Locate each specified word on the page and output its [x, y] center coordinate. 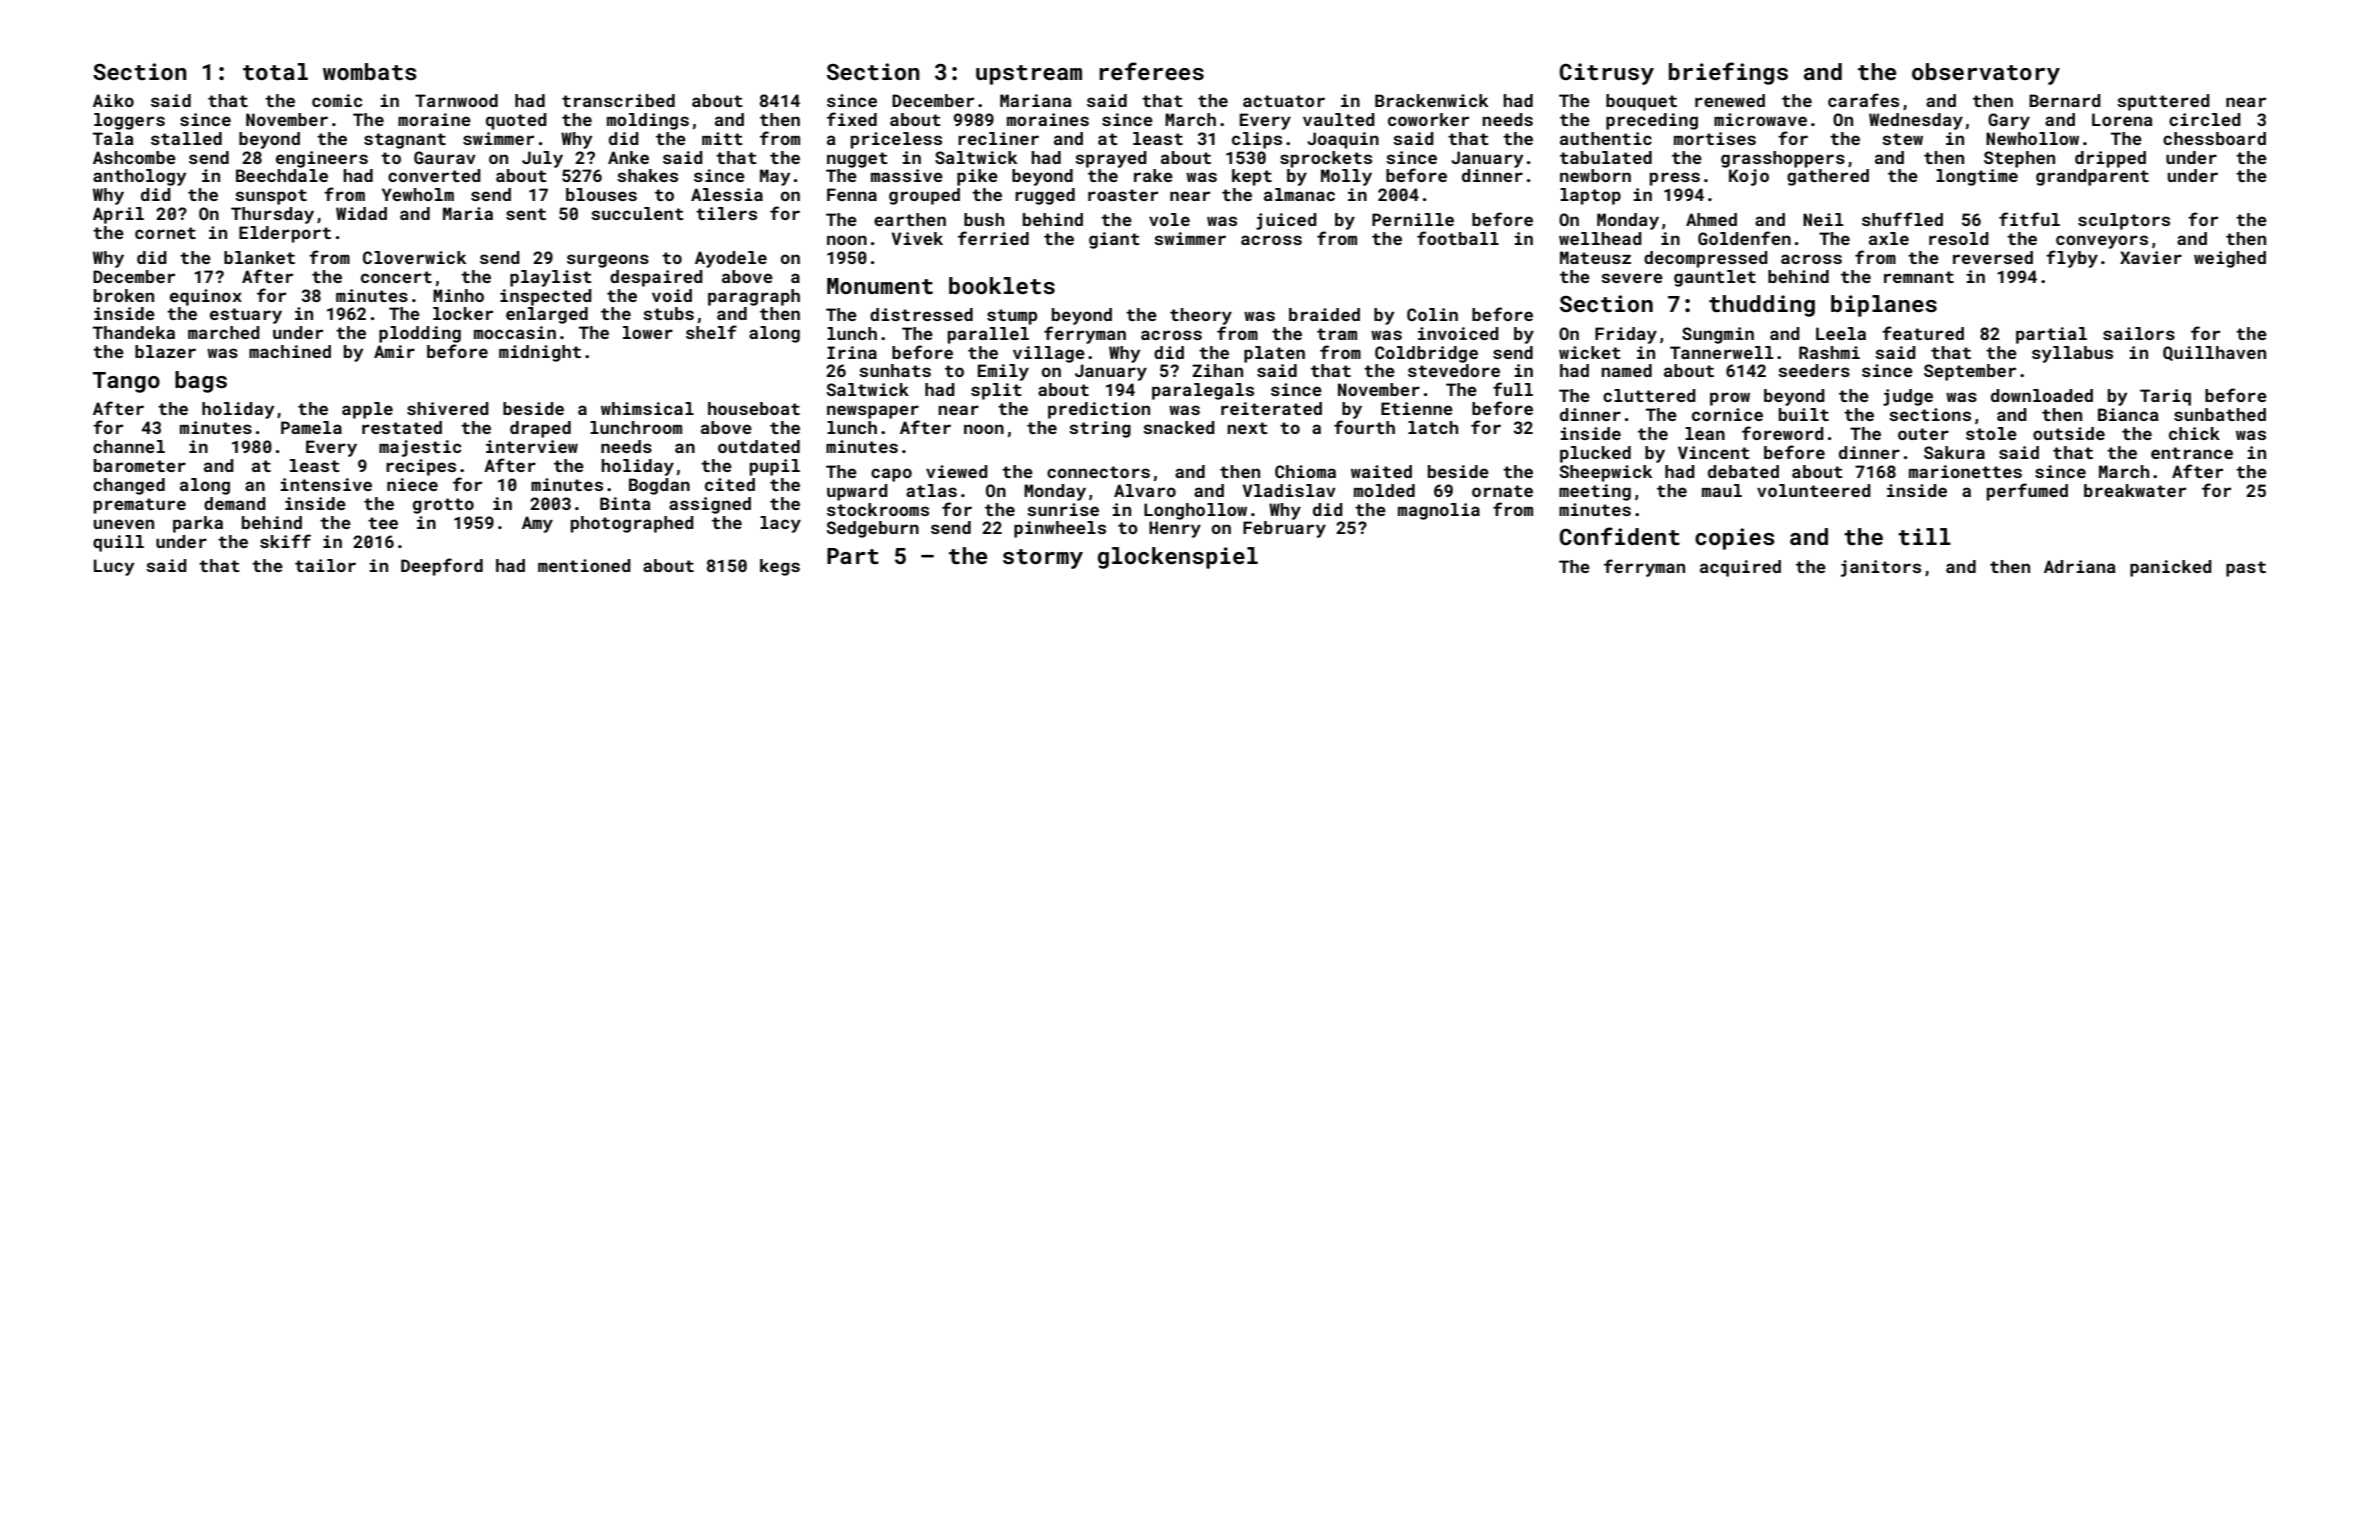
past [2246, 569]
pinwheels [1060, 529]
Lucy [114, 567]
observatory [1986, 74]
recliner [998, 138]
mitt [722, 138]
